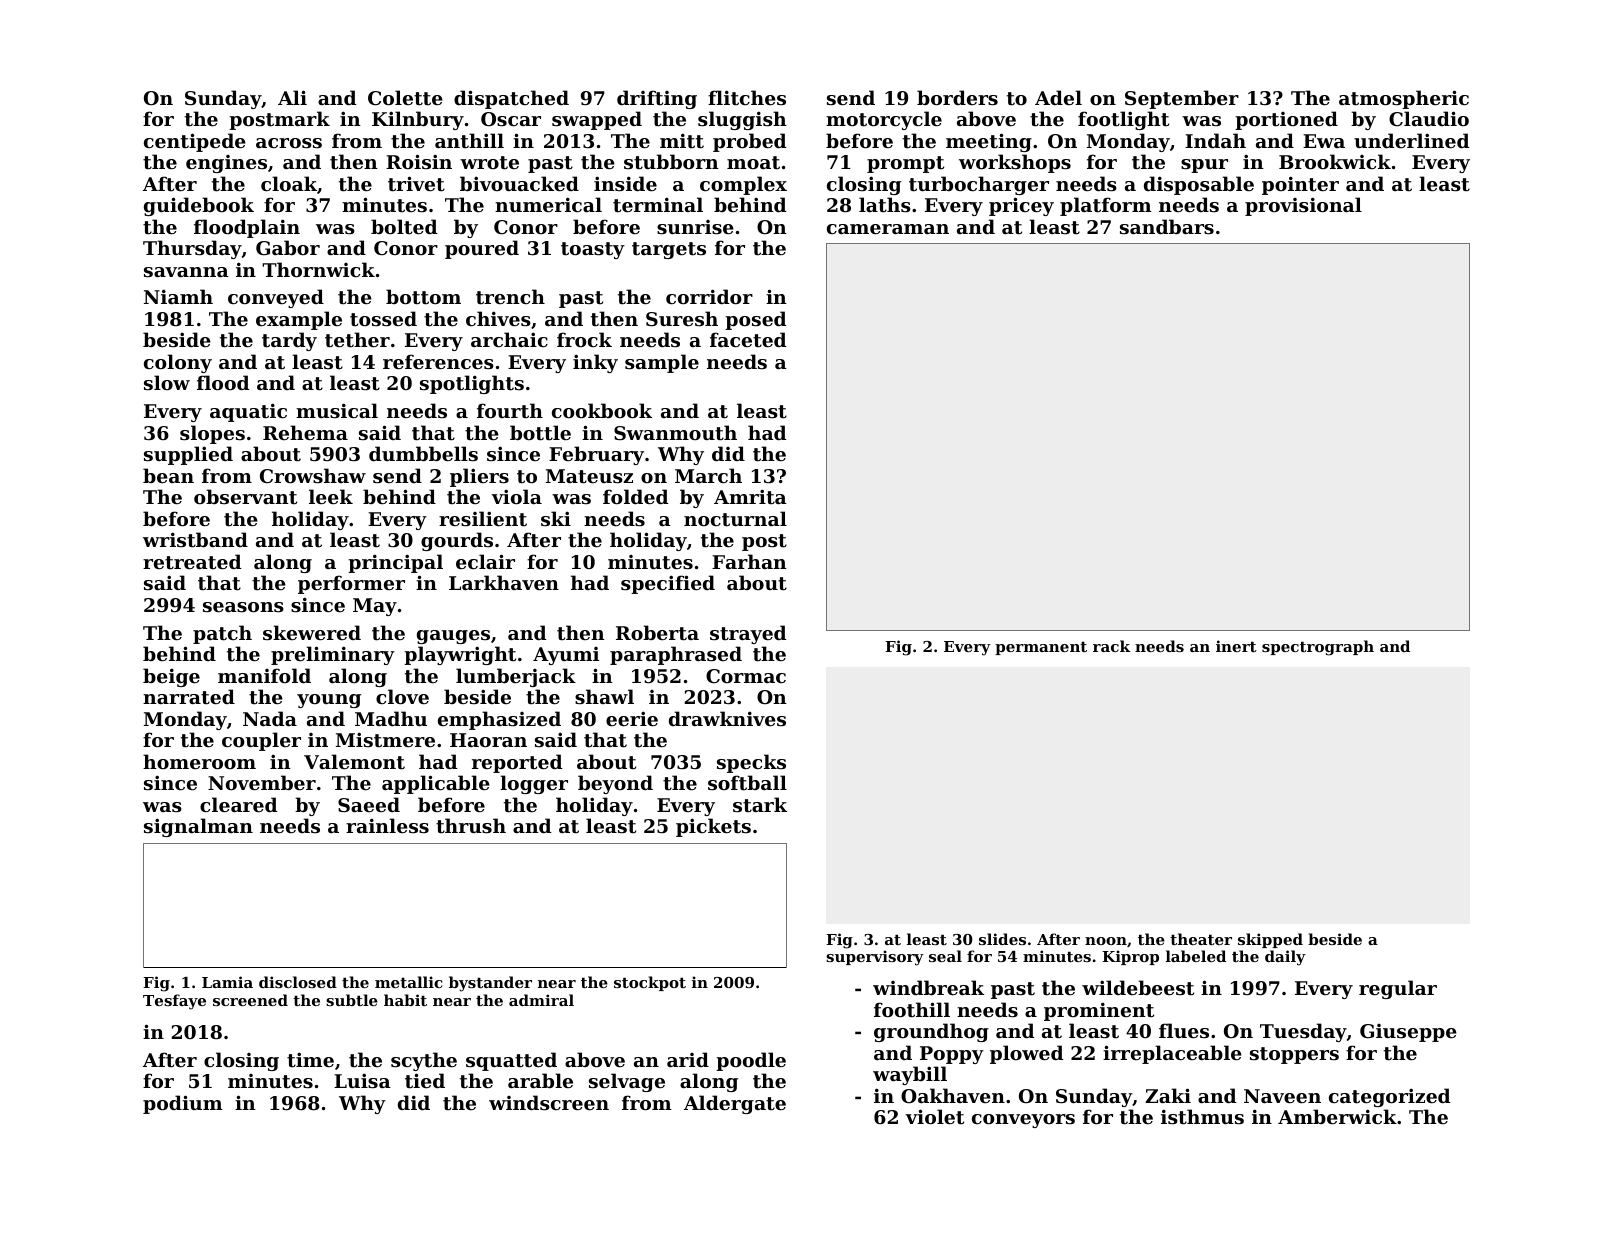 The width and height of the screenshot is (1613, 1247). What do you see at coordinates (749, 561) in the screenshot?
I see `Farhan` at bounding box center [749, 561].
